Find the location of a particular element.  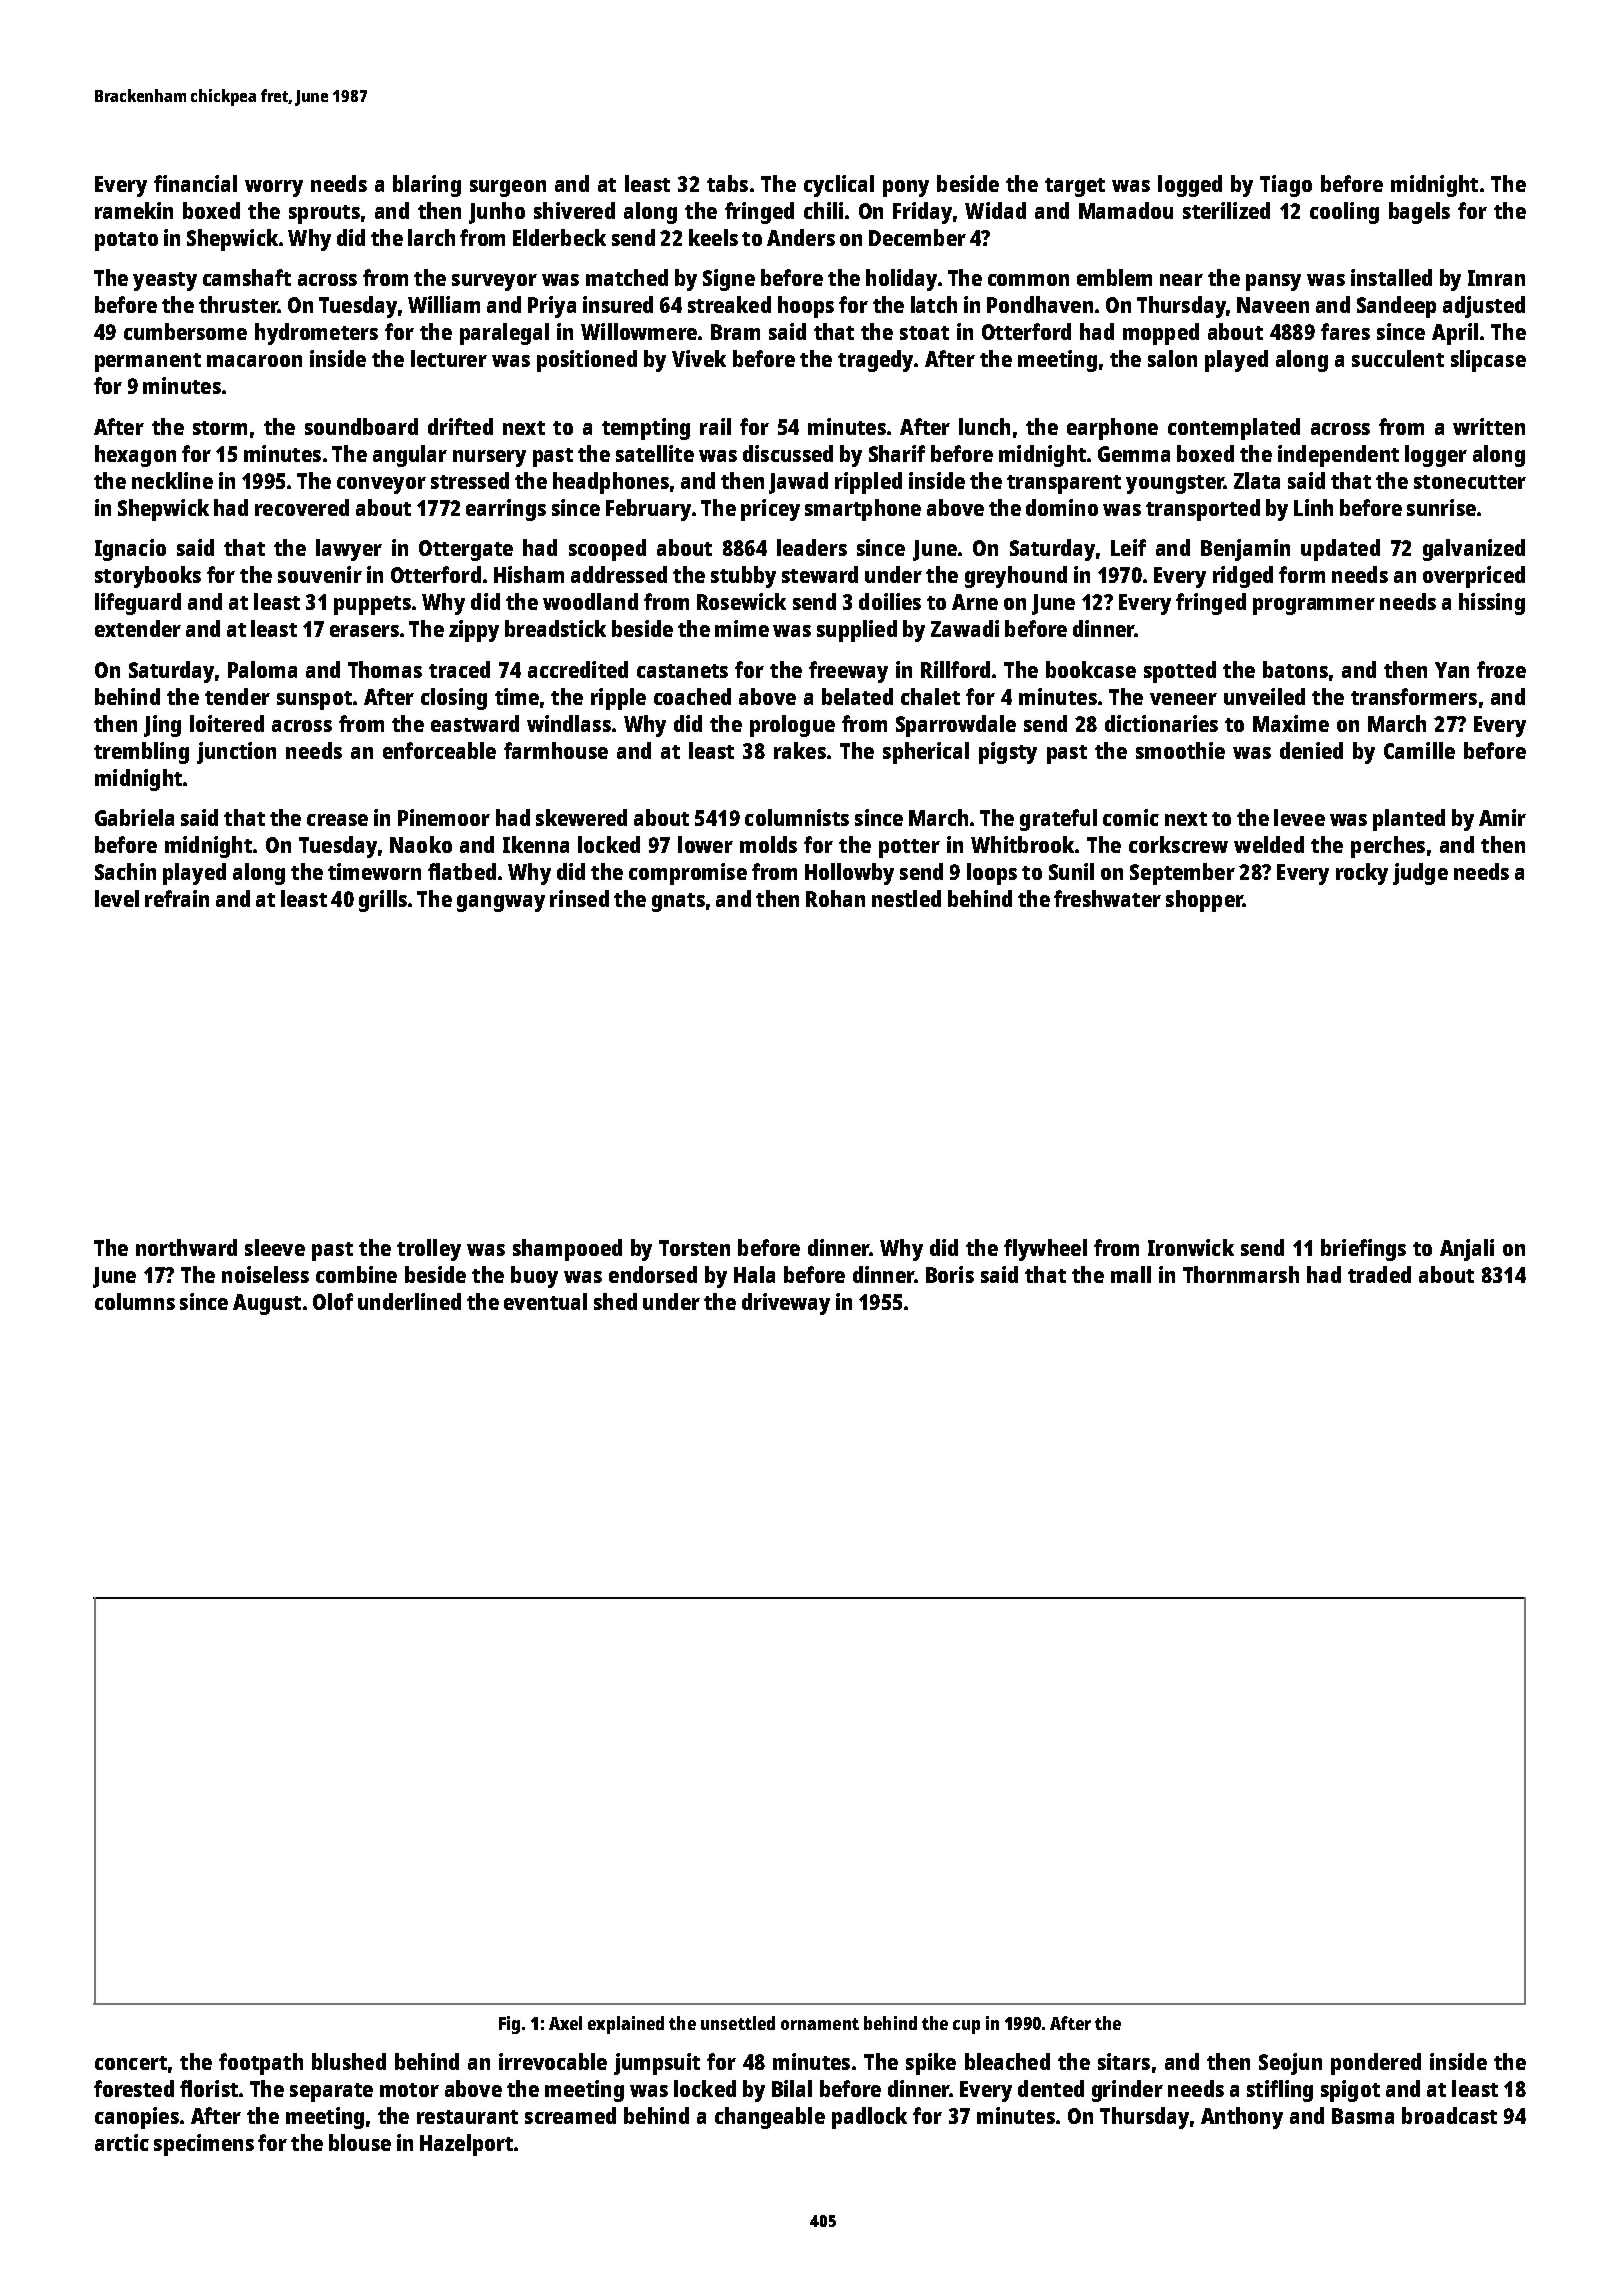

crease is located at coordinates (337, 820).
